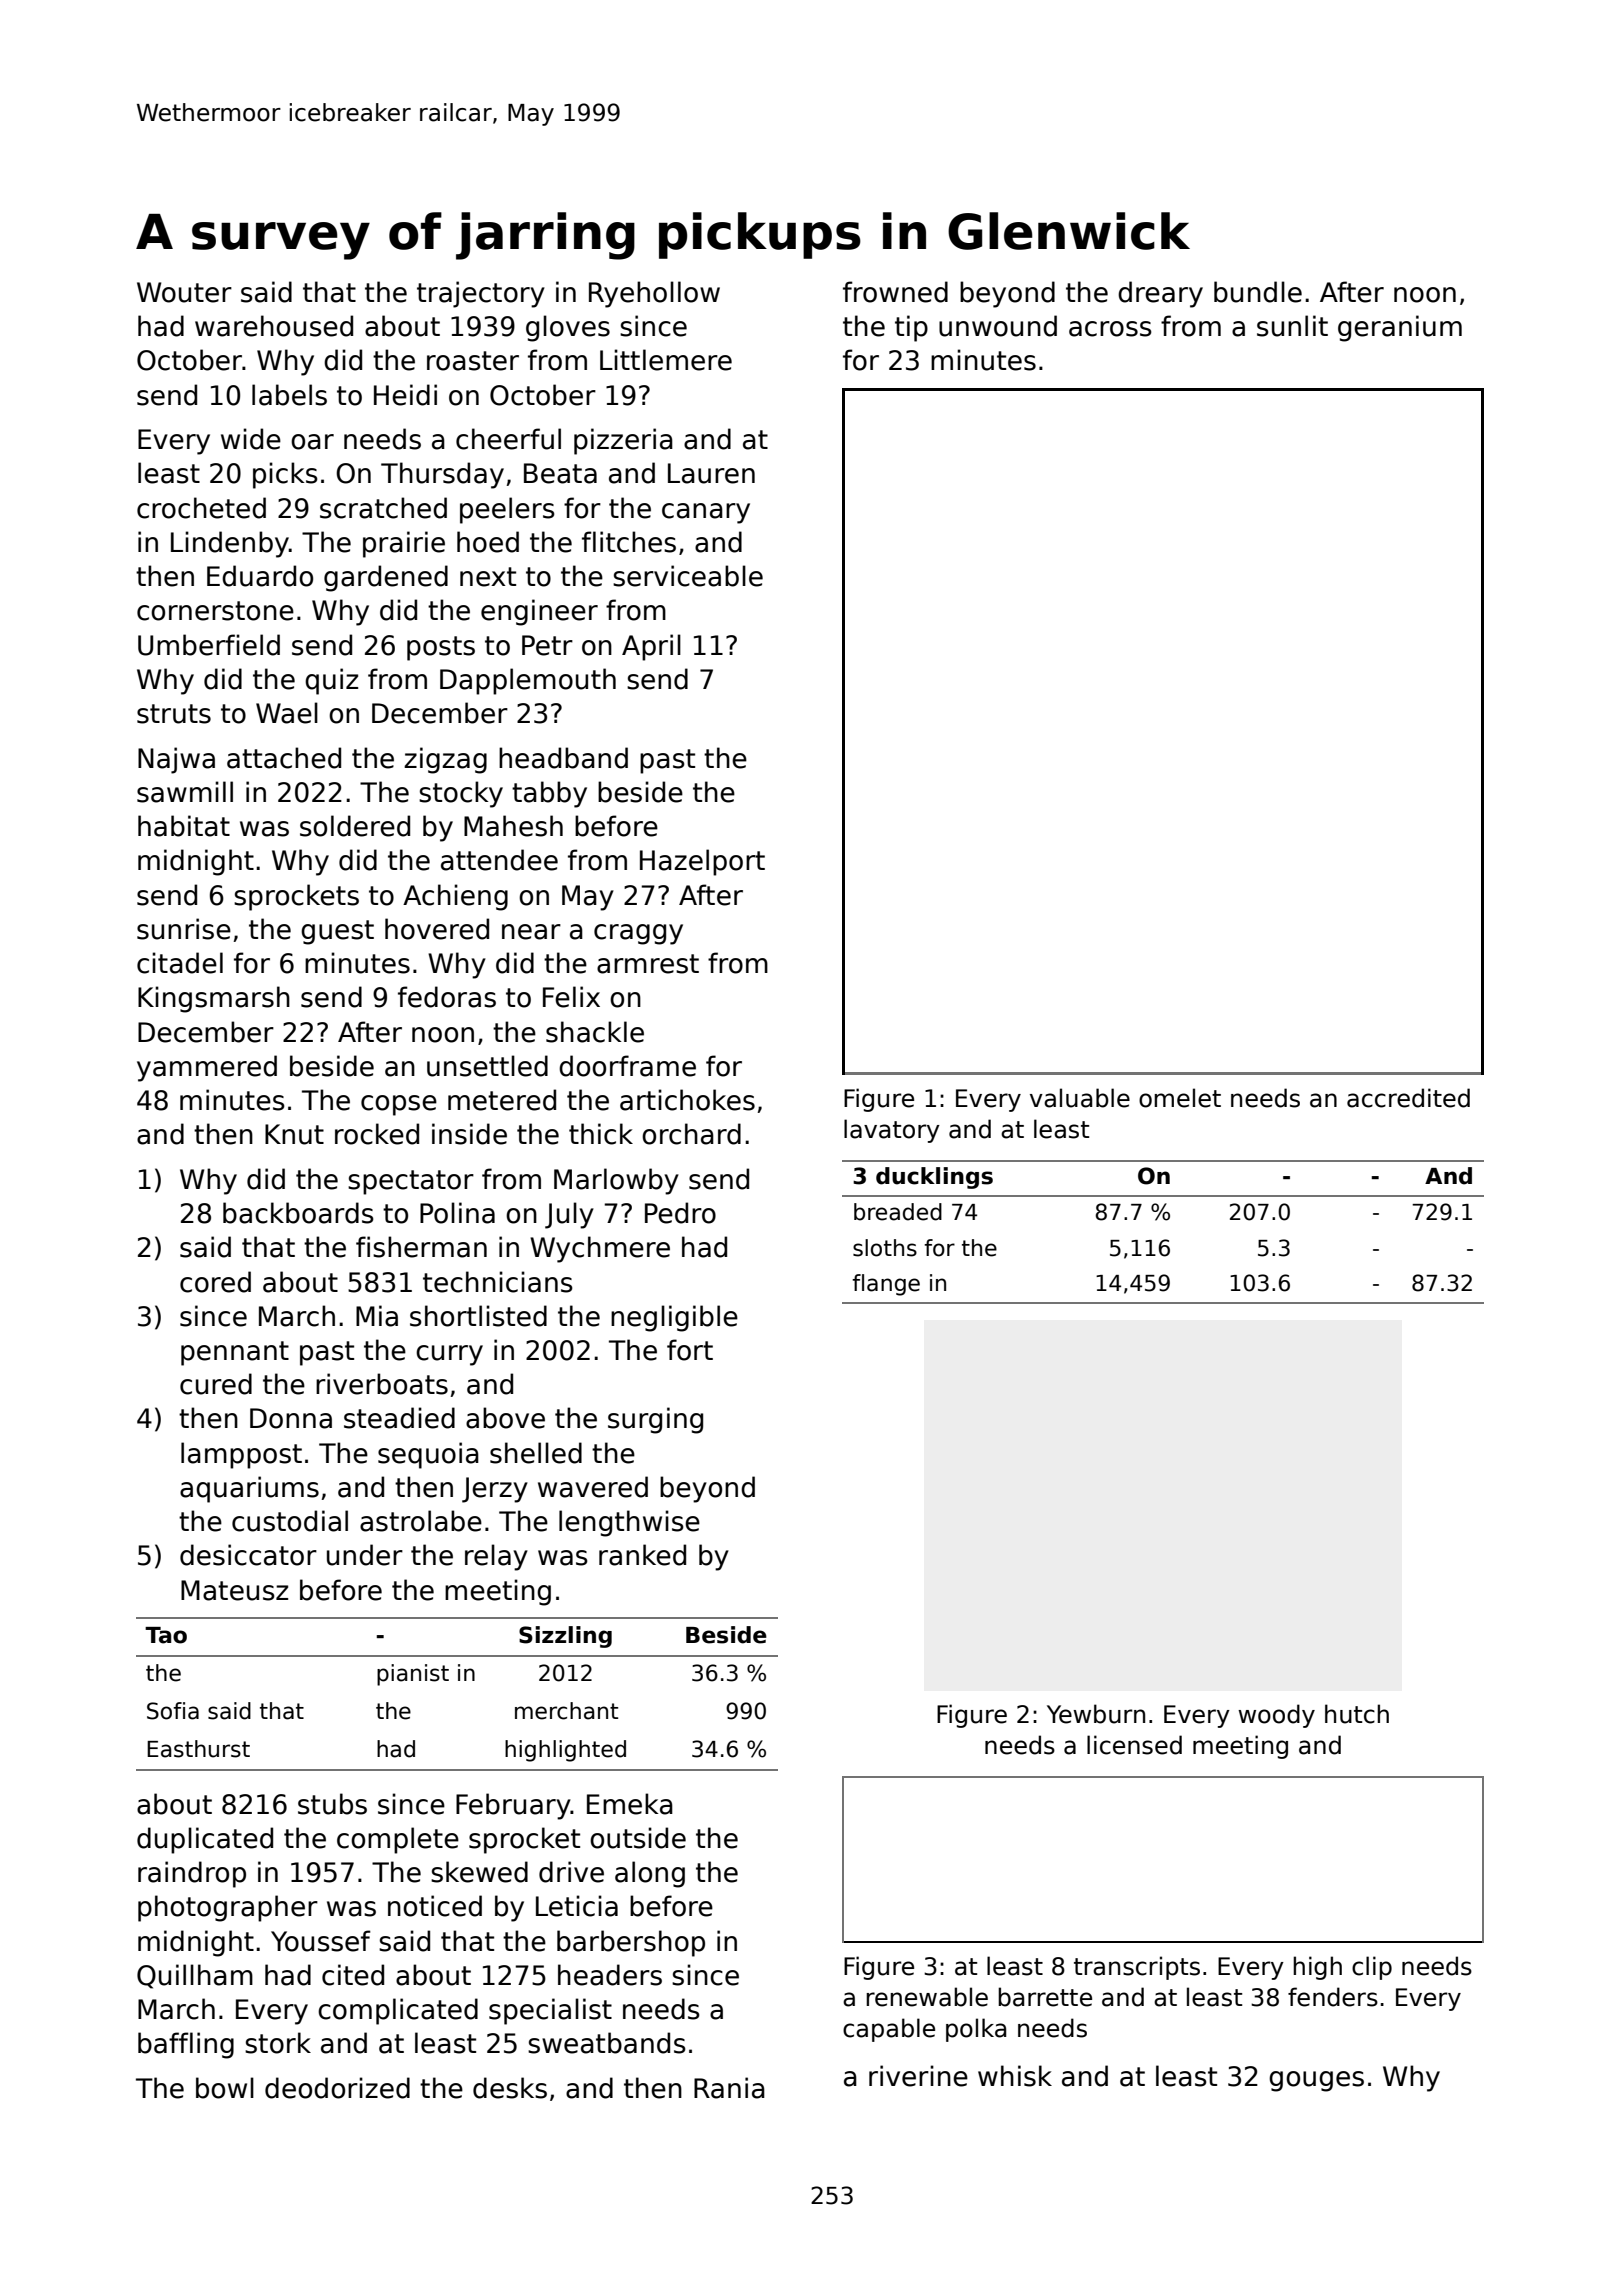  What do you see at coordinates (487, 1066) in the screenshot?
I see `unsettled` at bounding box center [487, 1066].
